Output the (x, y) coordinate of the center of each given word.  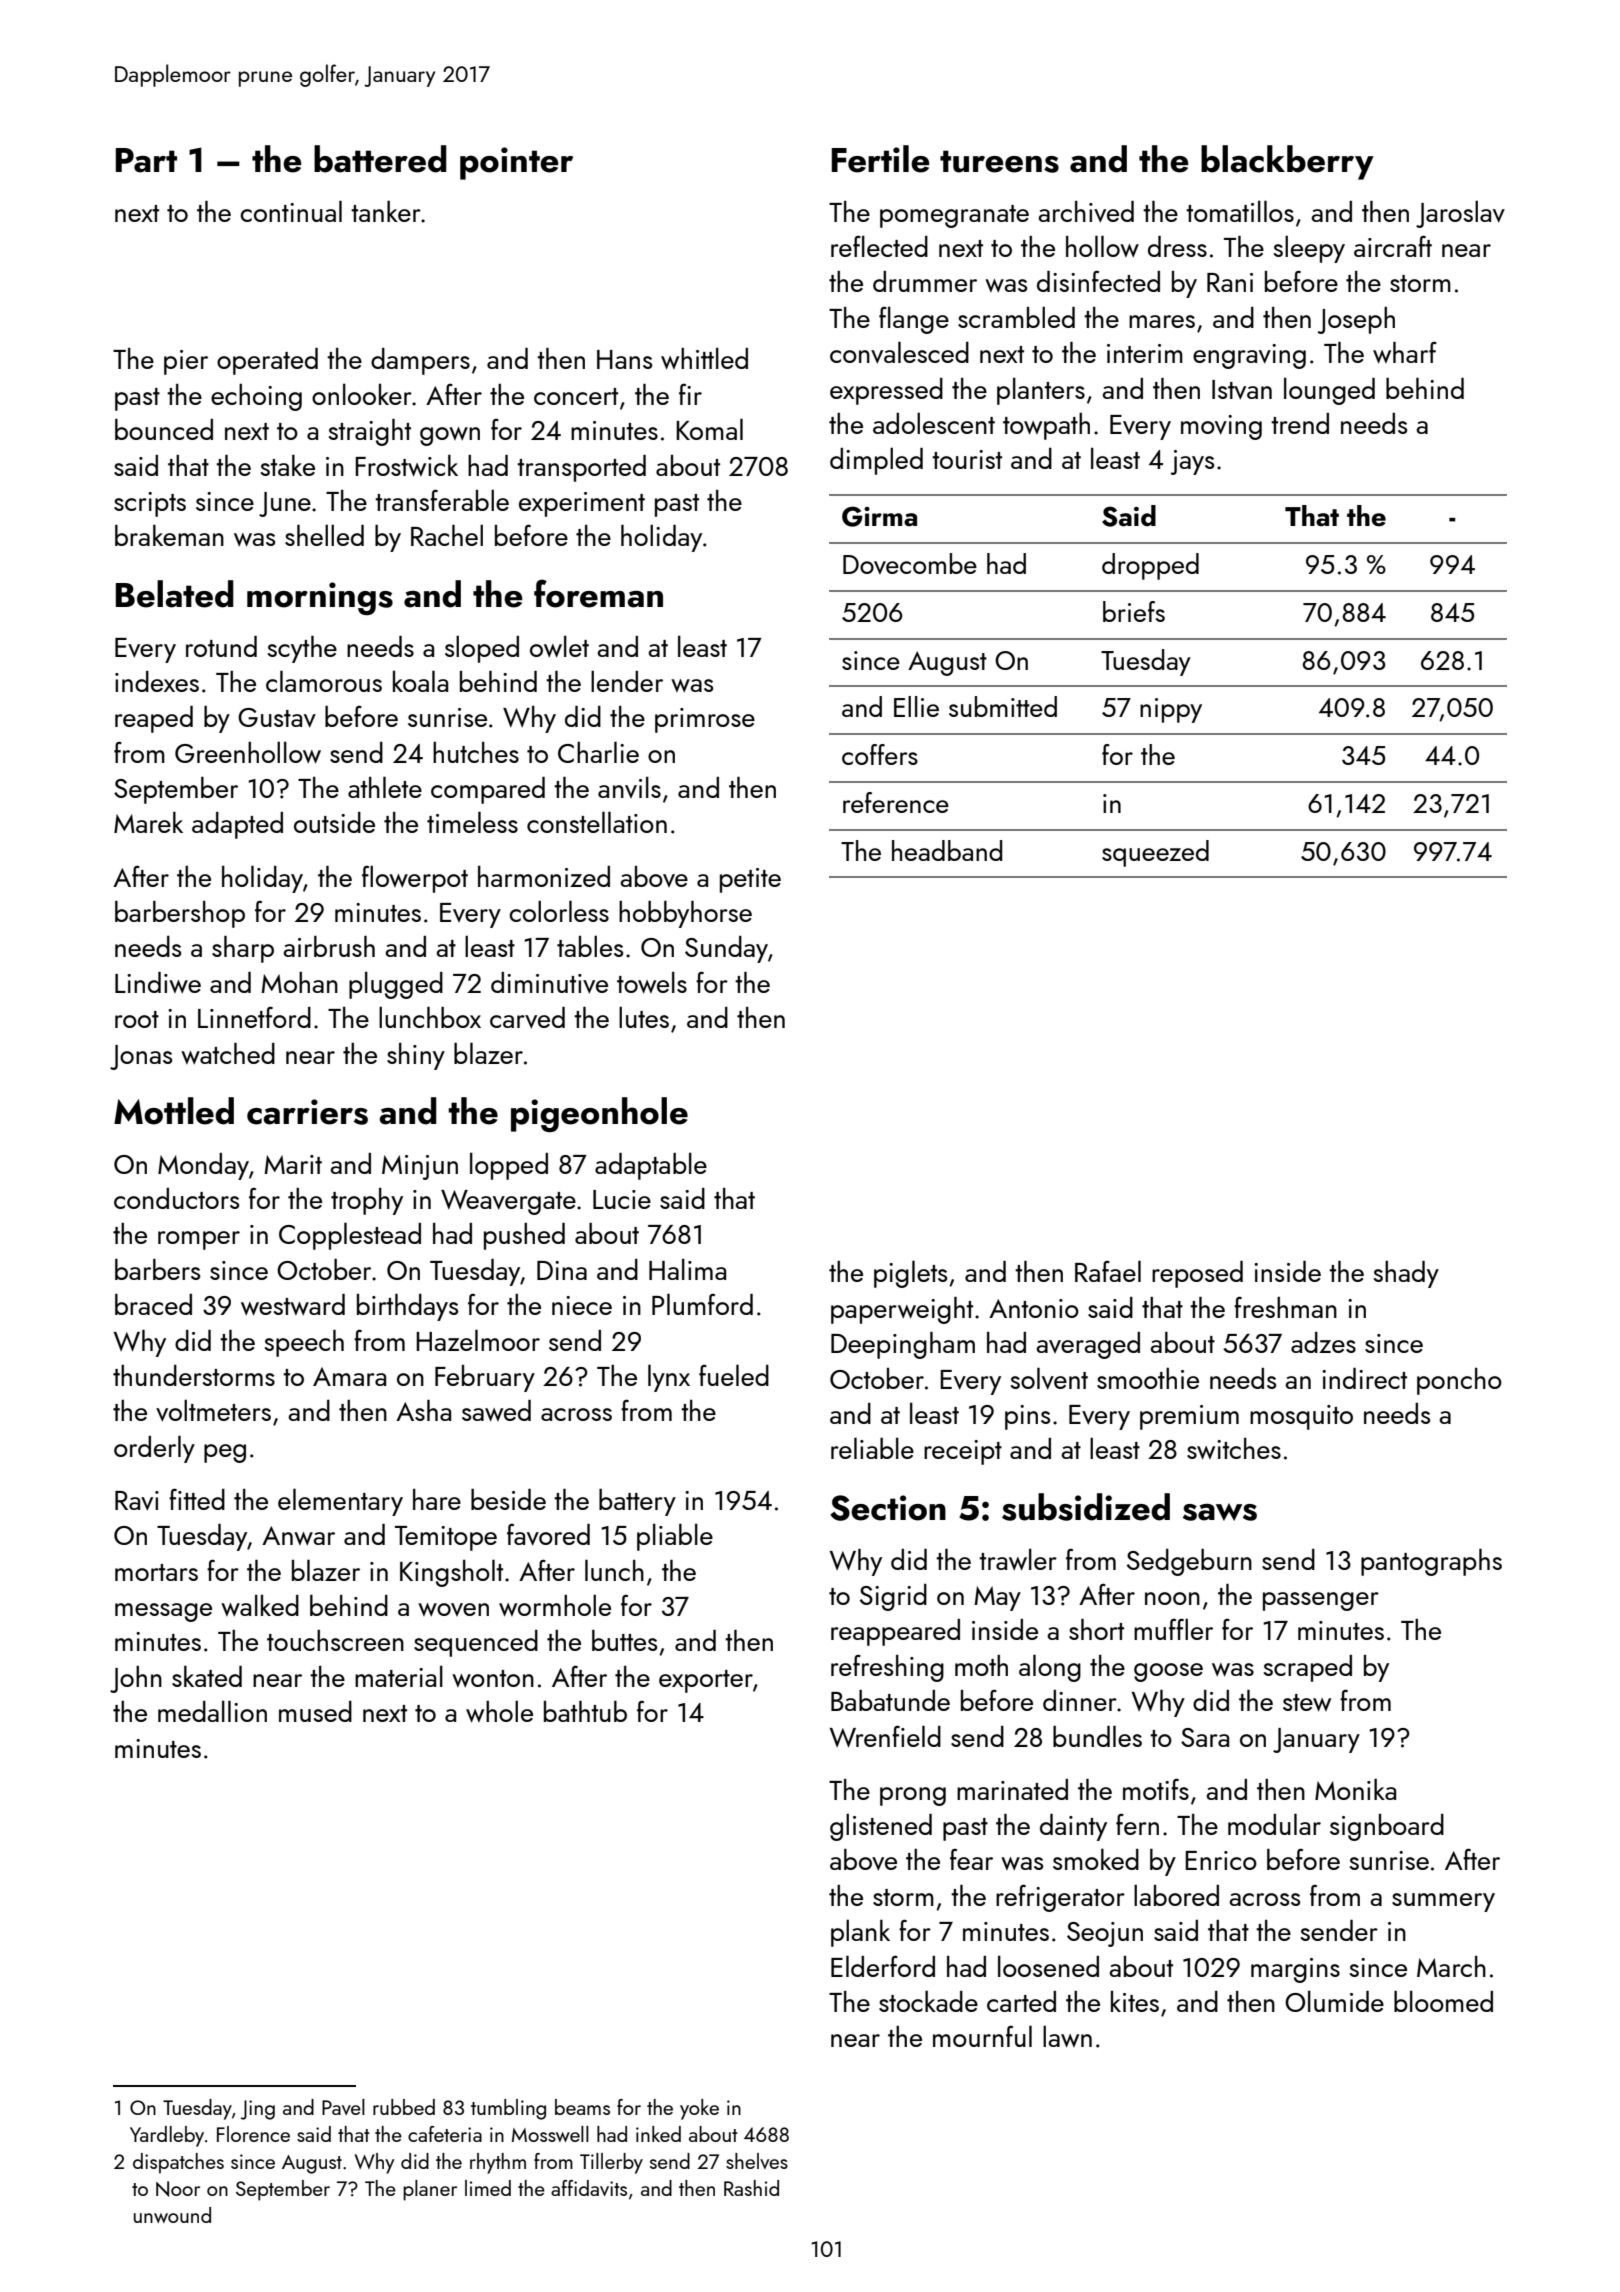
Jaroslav (1460, 214)
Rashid (751, 2188)
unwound (172, 2215)
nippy (1171, 710)
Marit (293, 1164)
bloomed (1443, 2001)
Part (146, 160)
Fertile (880, 159)
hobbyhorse (685, 914)
